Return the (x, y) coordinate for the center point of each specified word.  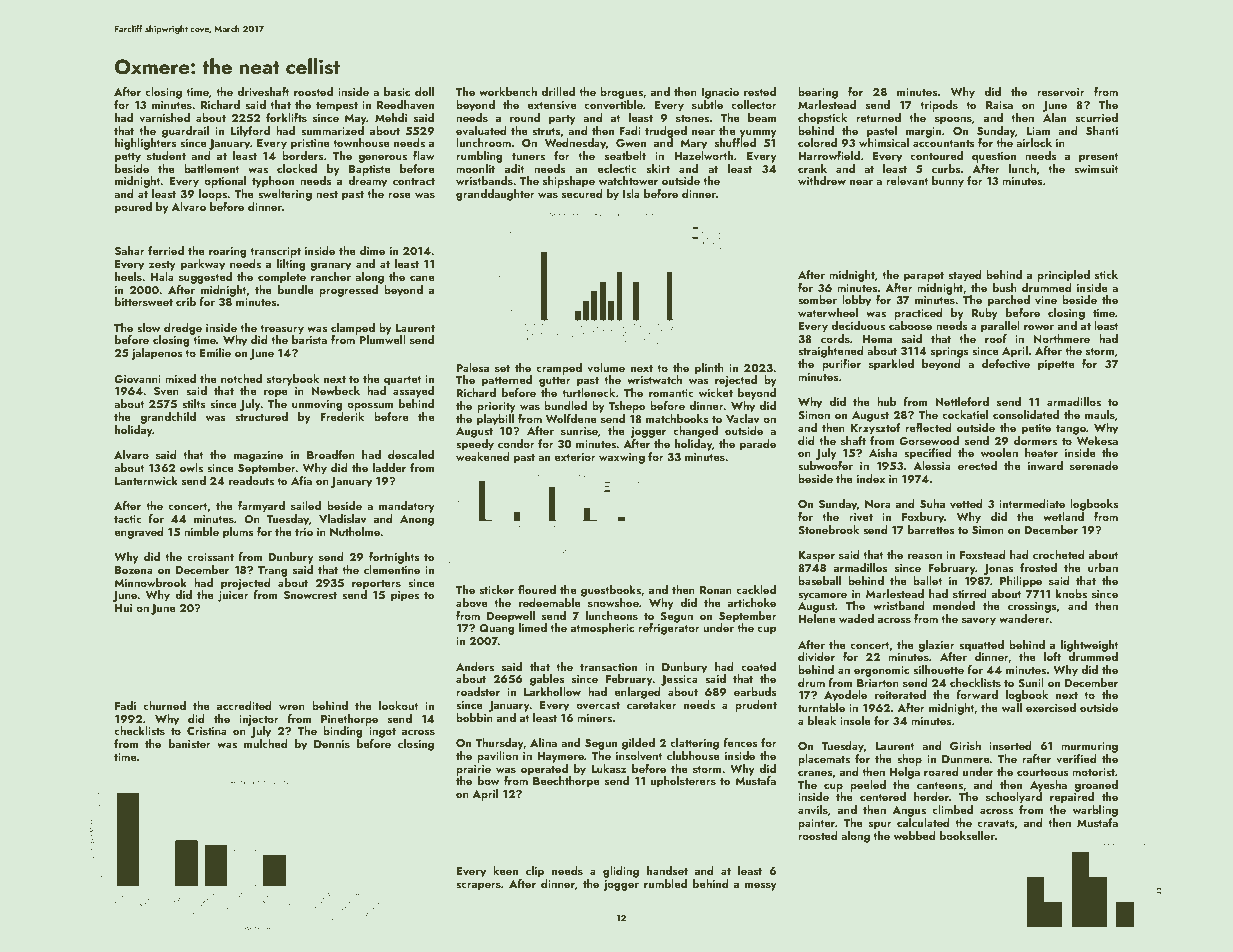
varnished (164, 117)
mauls (1100, 414)
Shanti (1102, 130)
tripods (939, 106)
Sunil (1031, 682)
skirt (658, 168)
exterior (575, 457)
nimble (201, 531)
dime (372, 250)
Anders (475, 666)
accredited (244, 705)
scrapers (478, 886)
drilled (558, 91)
